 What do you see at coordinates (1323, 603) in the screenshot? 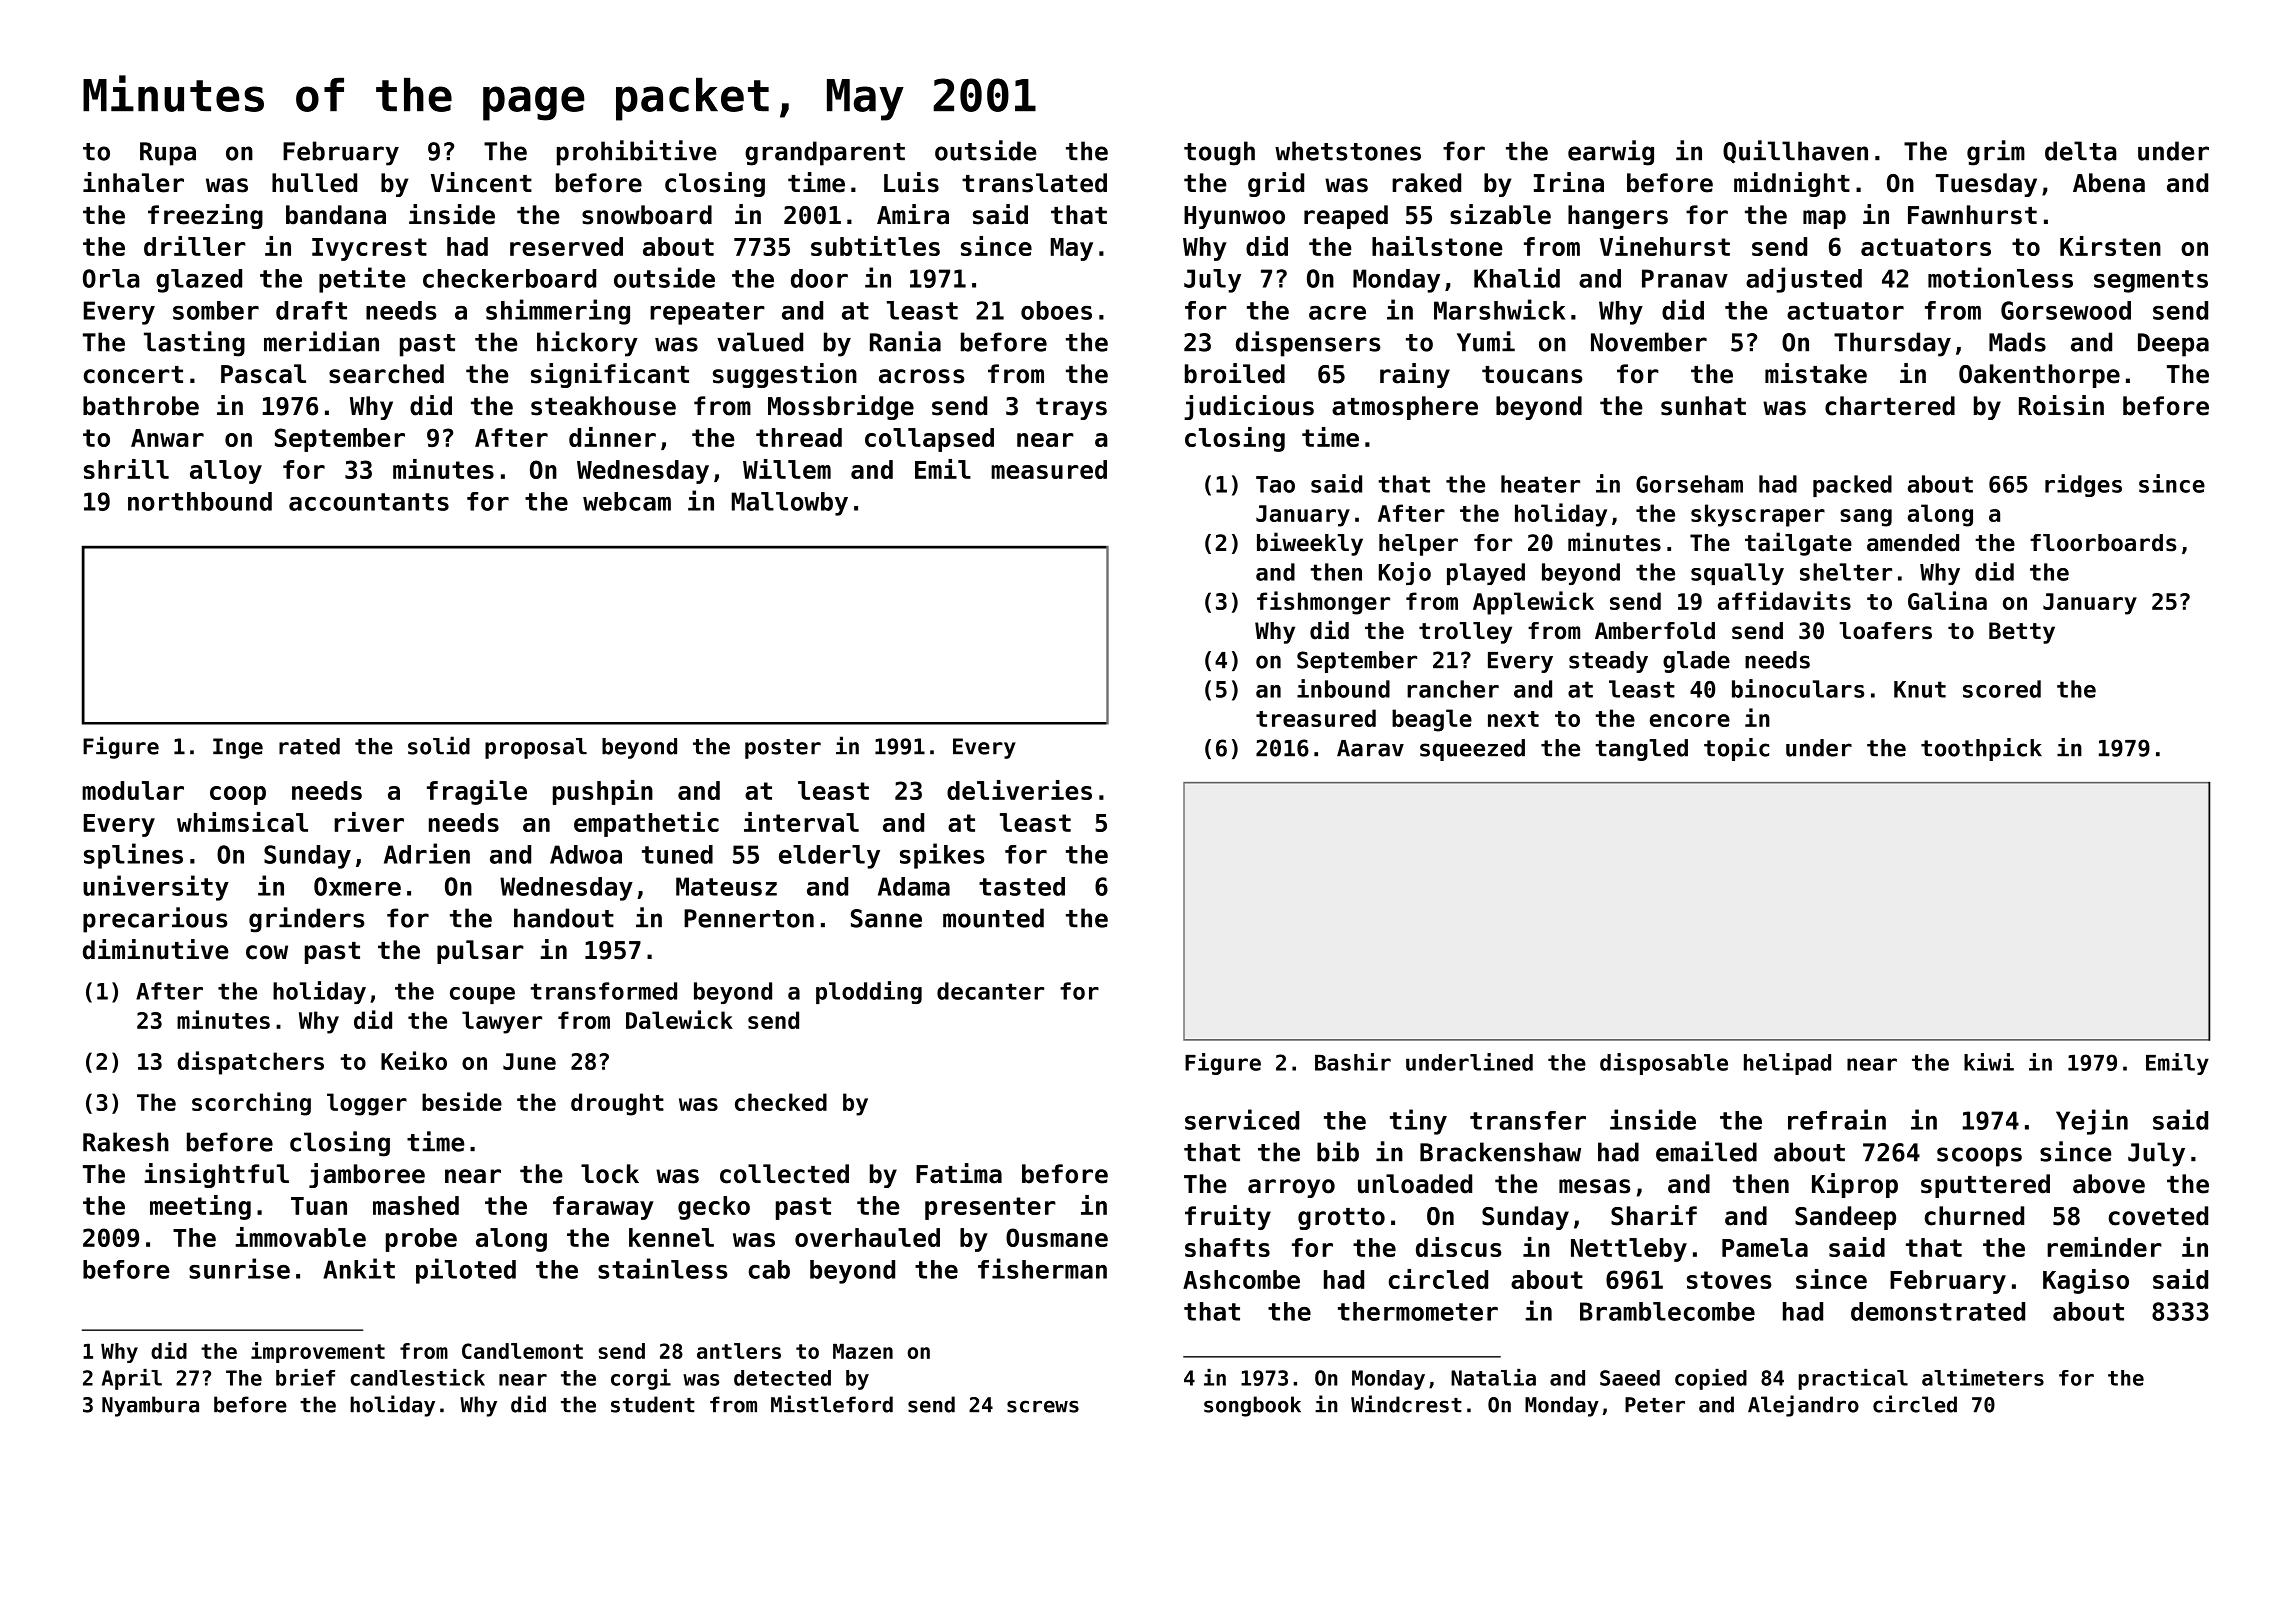
I see `fishmonger` at bounding box center [1323, 603].
